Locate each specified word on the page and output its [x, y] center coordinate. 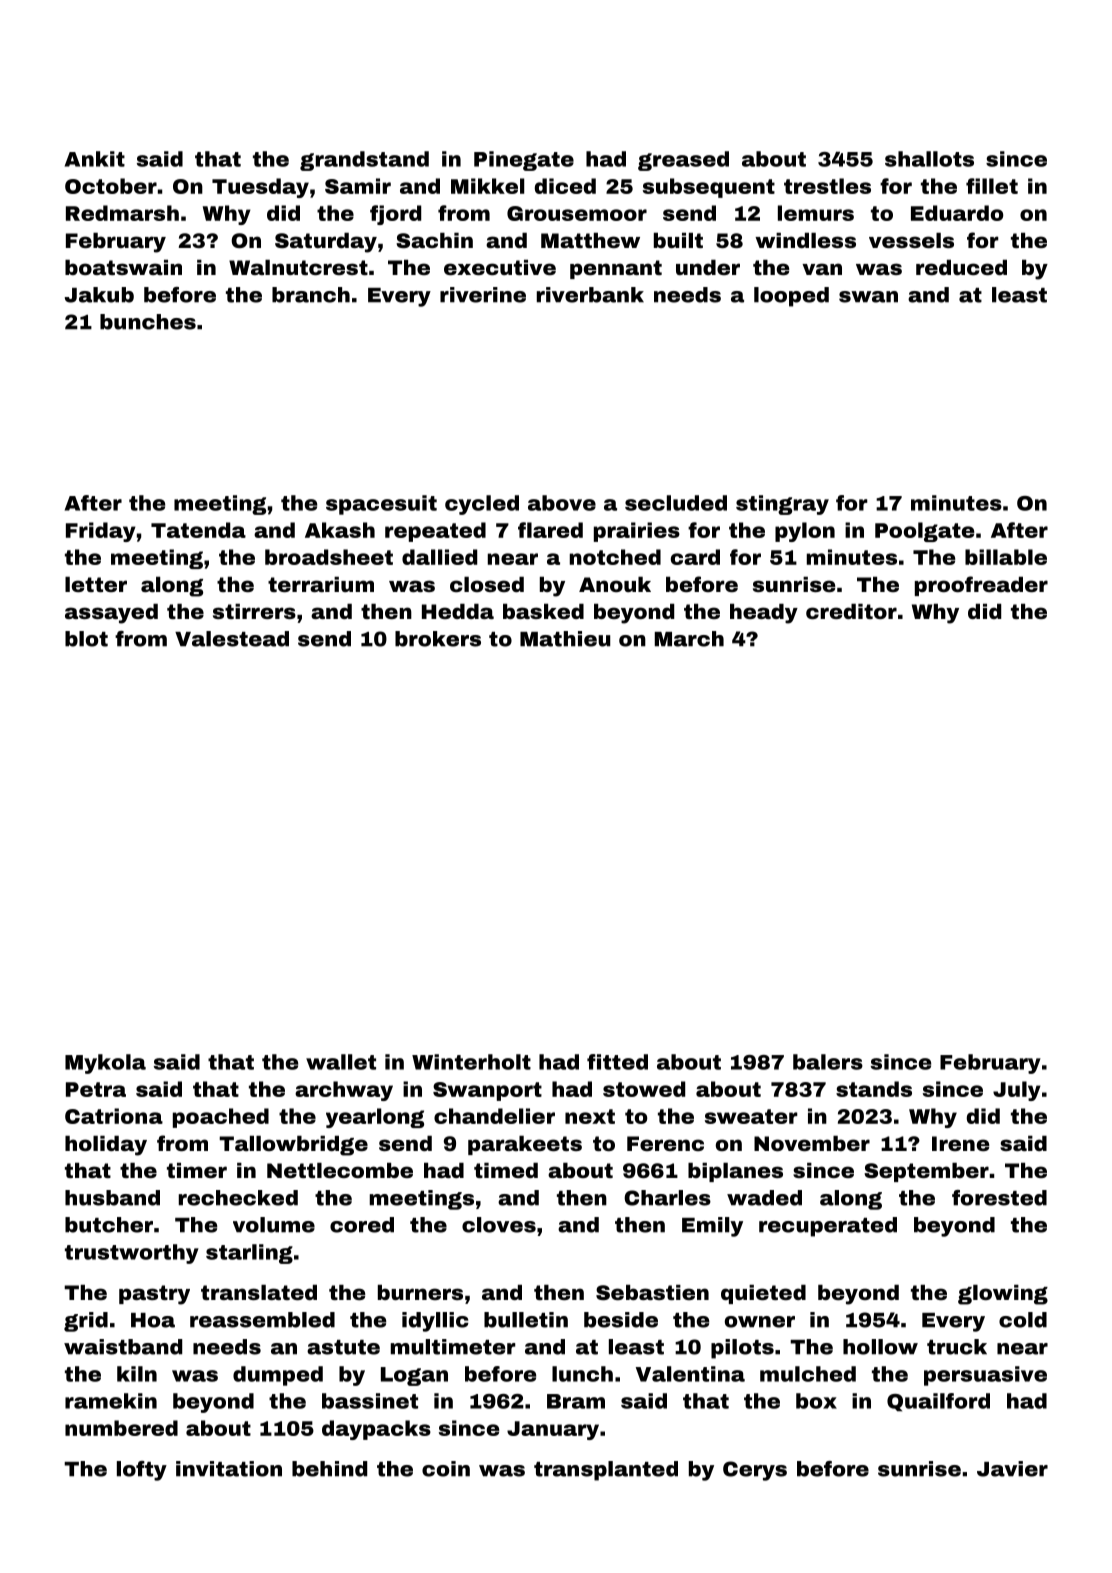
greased [683, 161]
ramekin [111, 1401]
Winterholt [471, 1062]
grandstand [364, 161]
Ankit [95, 159]
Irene [961, 1143]
